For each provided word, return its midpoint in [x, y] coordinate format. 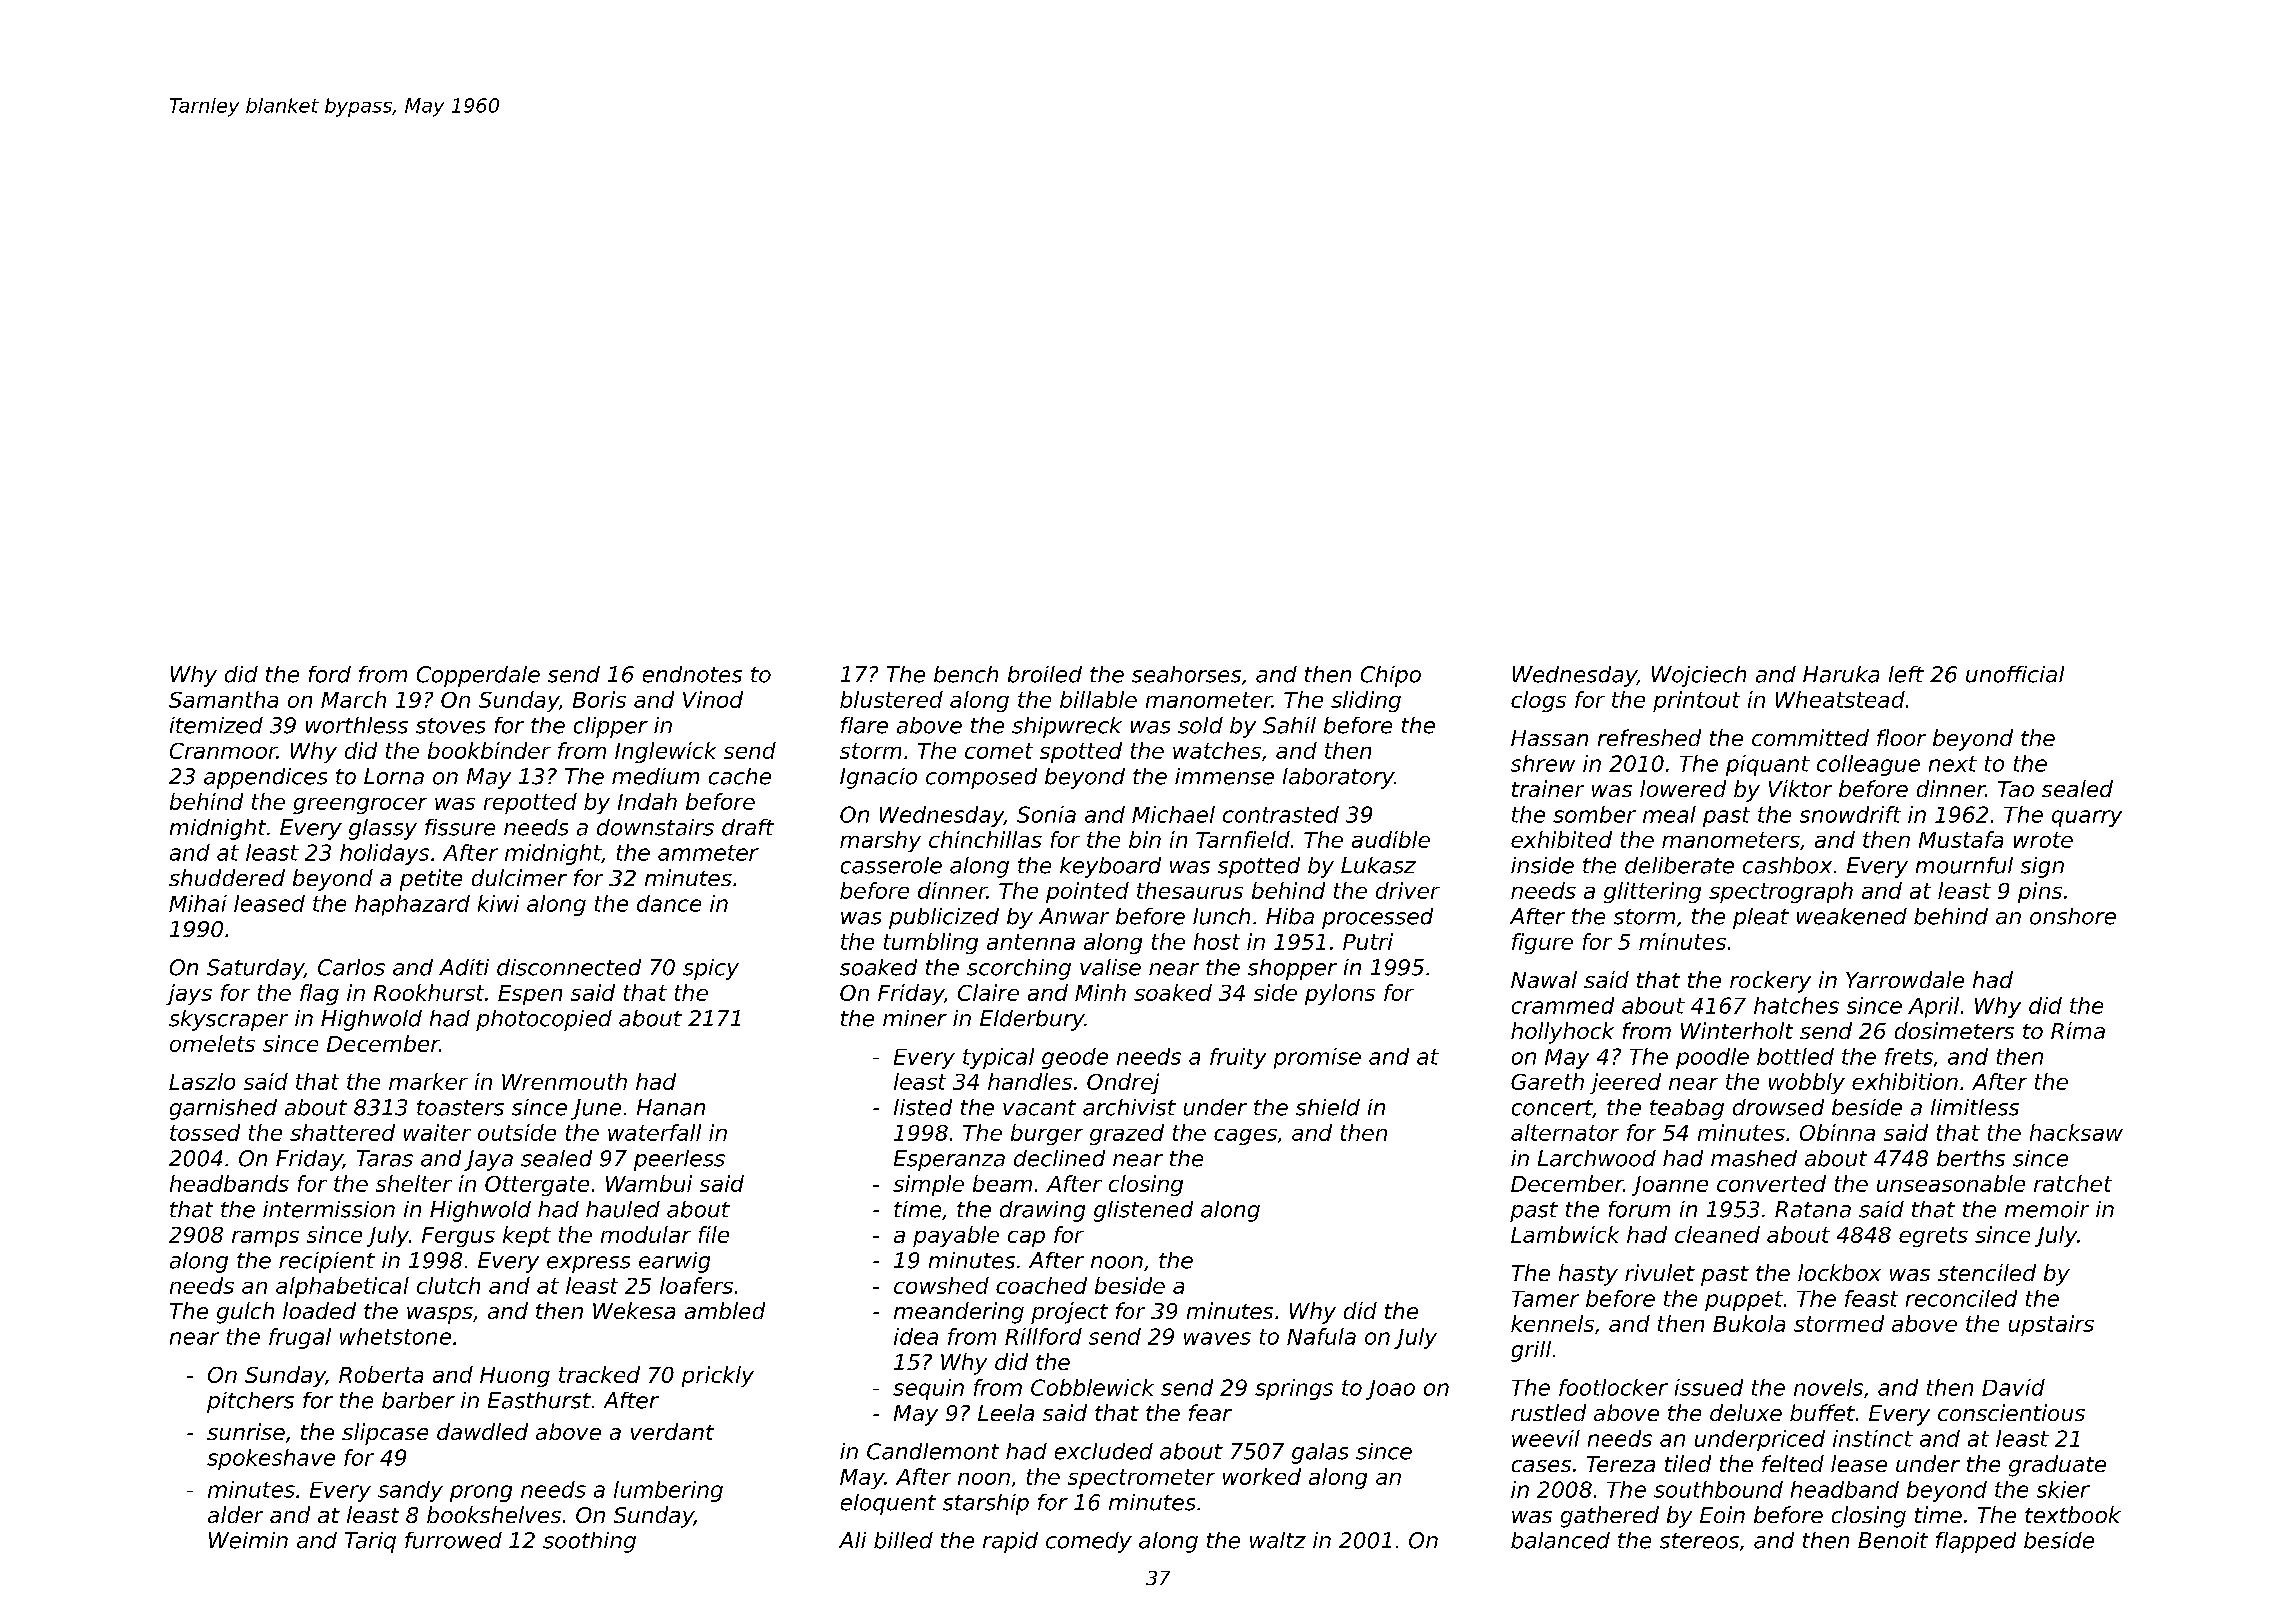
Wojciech [1699, 676]
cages [1245, 1137]
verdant [672, 1431]
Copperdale [478, 676]
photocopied [544, 1020]
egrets [1933, 1237]
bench [966, 674]
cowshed [941, 1285]
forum [1639, 1209]
